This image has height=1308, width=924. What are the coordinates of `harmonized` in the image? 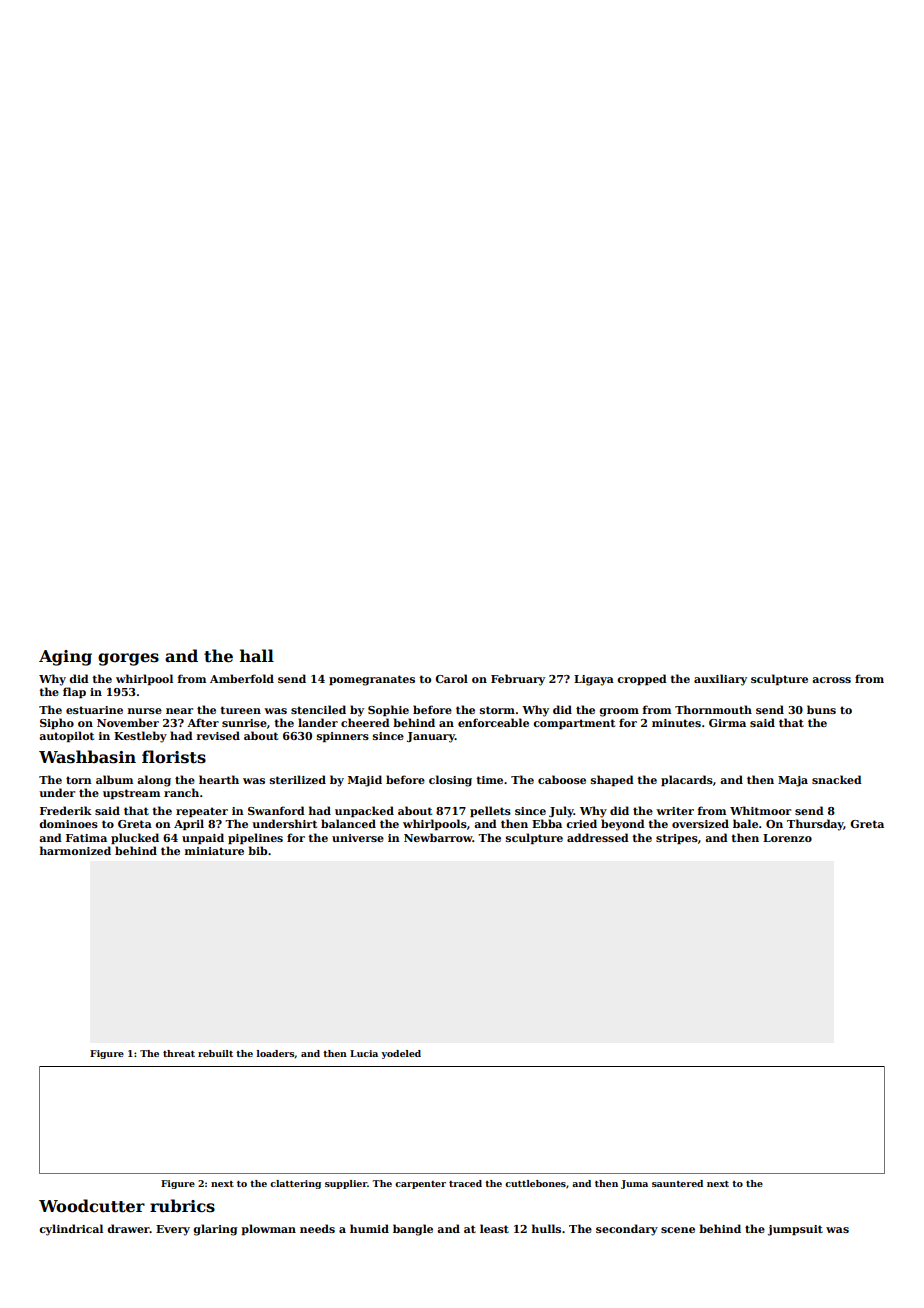 It's located at (75, 850).
